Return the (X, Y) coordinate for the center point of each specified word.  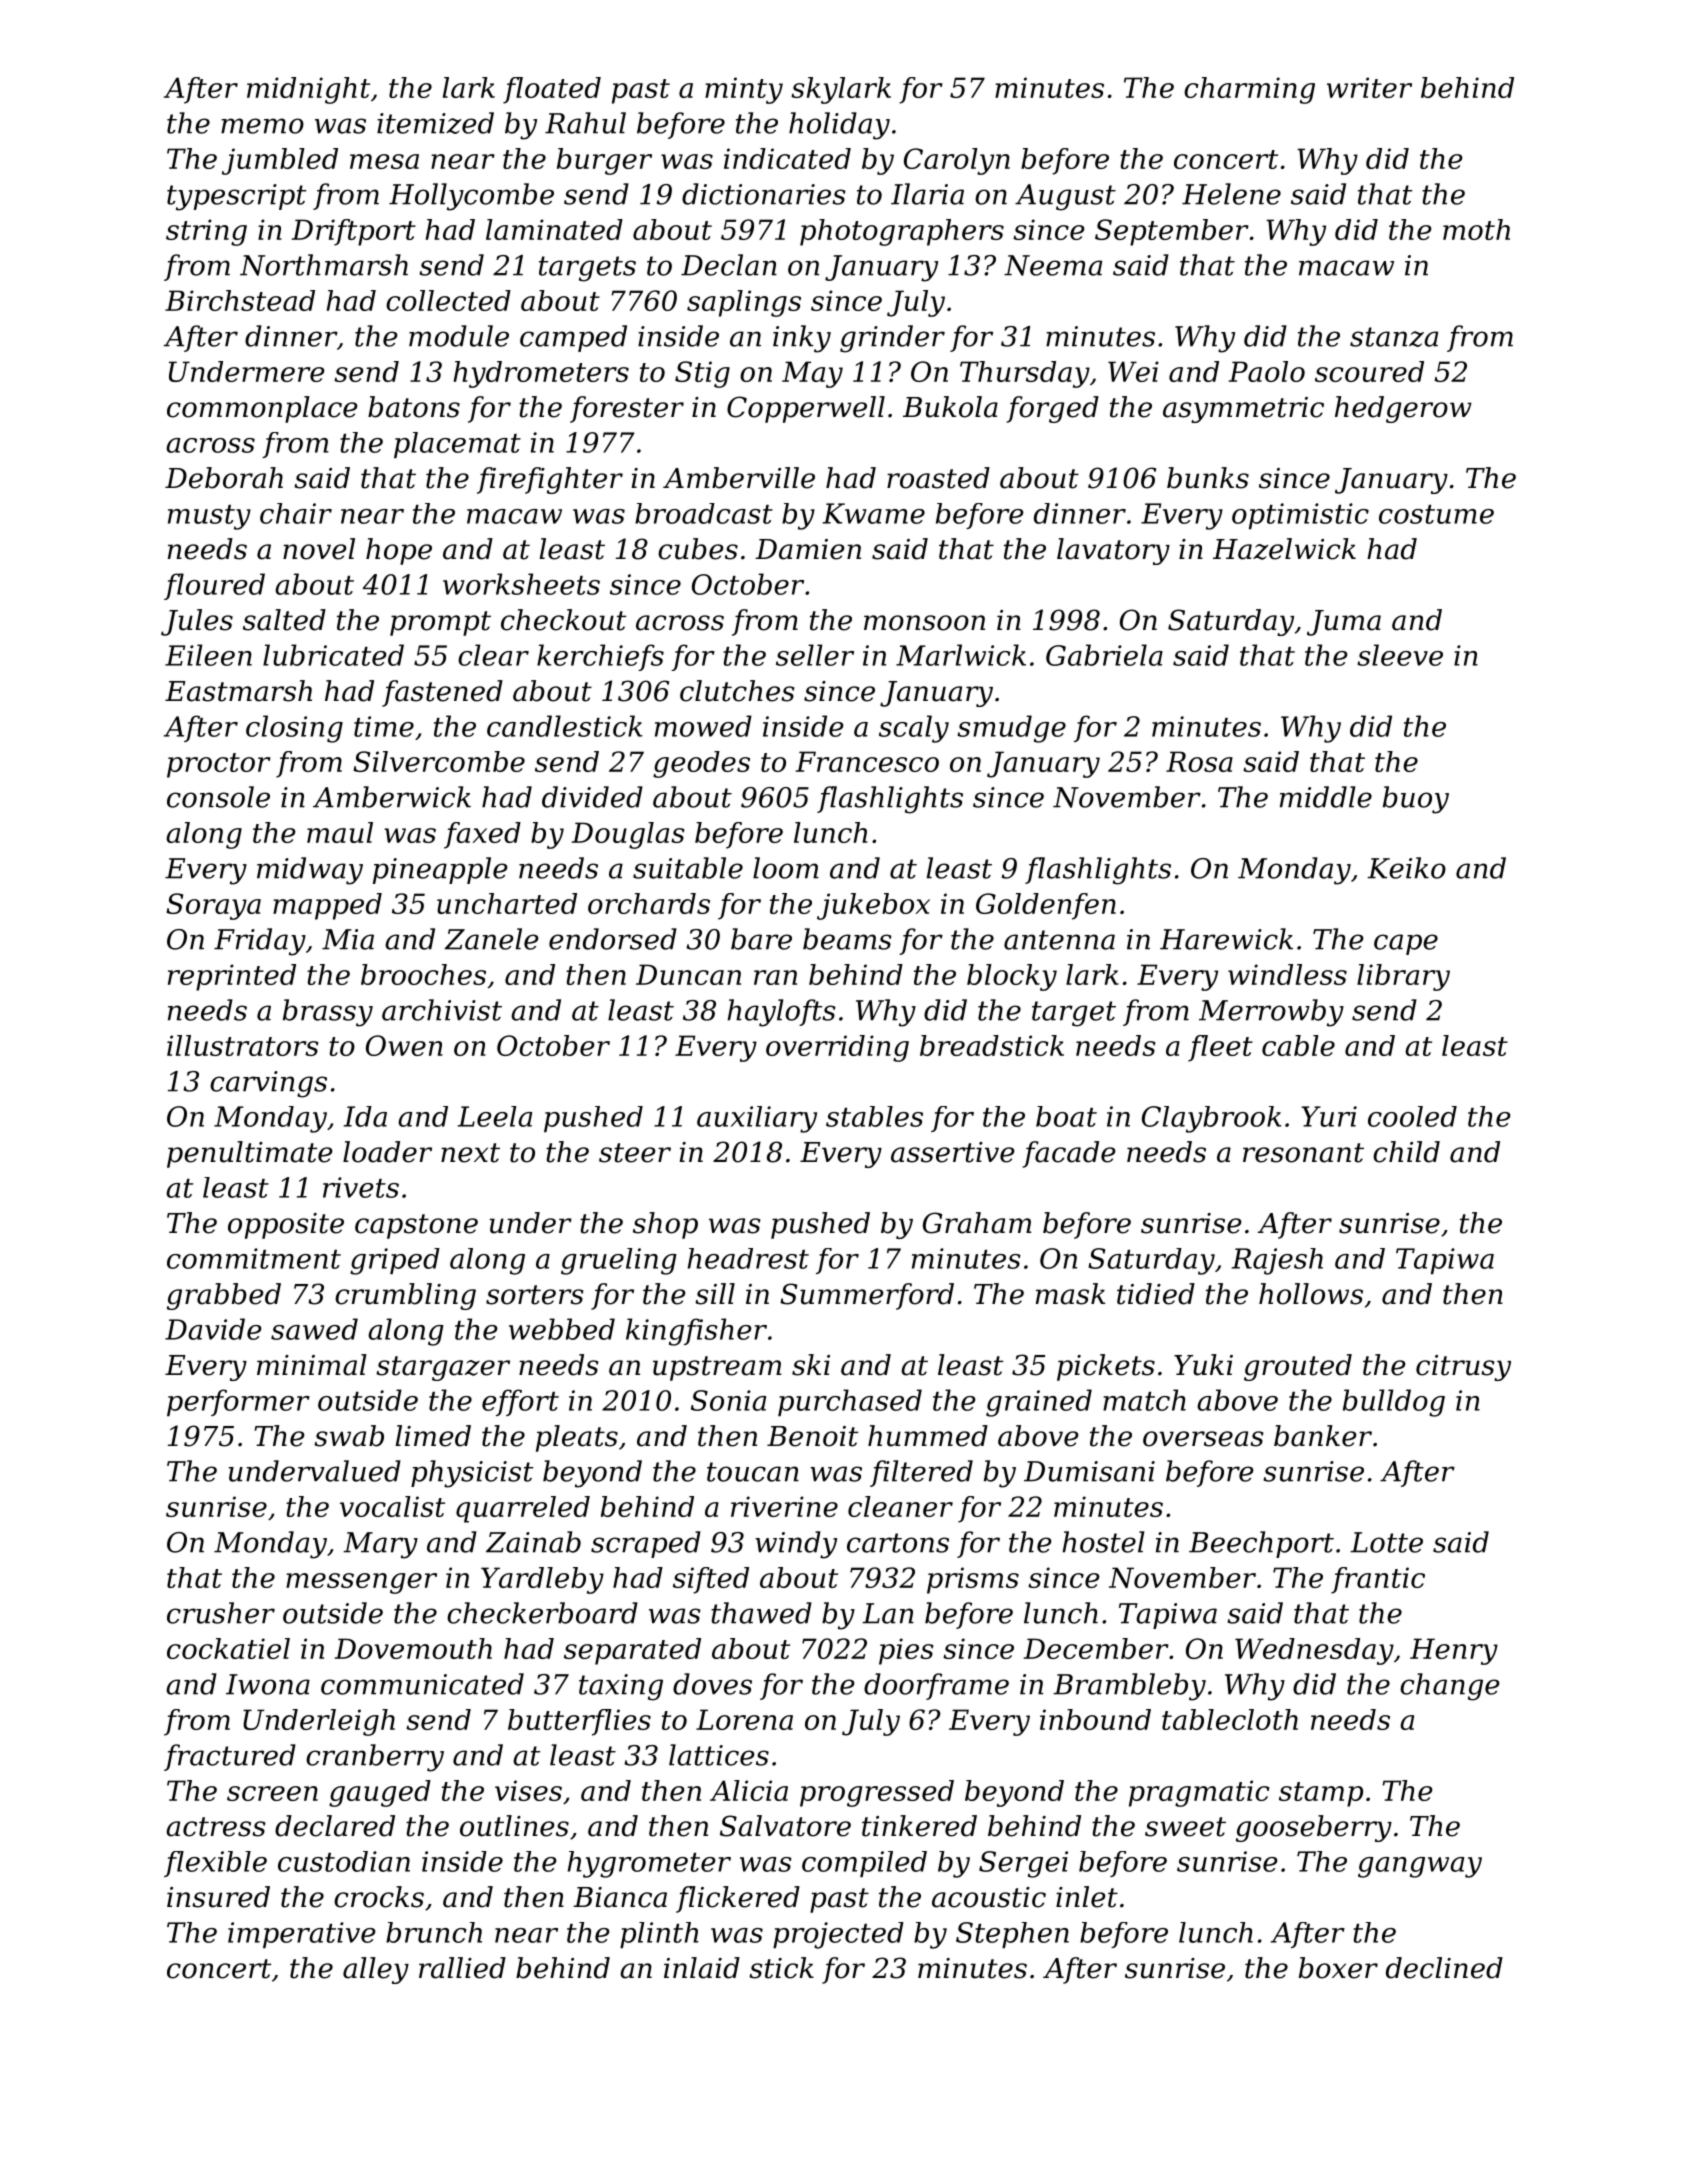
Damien (808, 549)
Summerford (867, 1296)
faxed (482, 835)
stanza (1394, 337)
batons (414, 407)
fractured (230, 1757)
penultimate (249, 1154)
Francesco (867, 761)
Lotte (1386, 1542)
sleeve (1400, 655)
